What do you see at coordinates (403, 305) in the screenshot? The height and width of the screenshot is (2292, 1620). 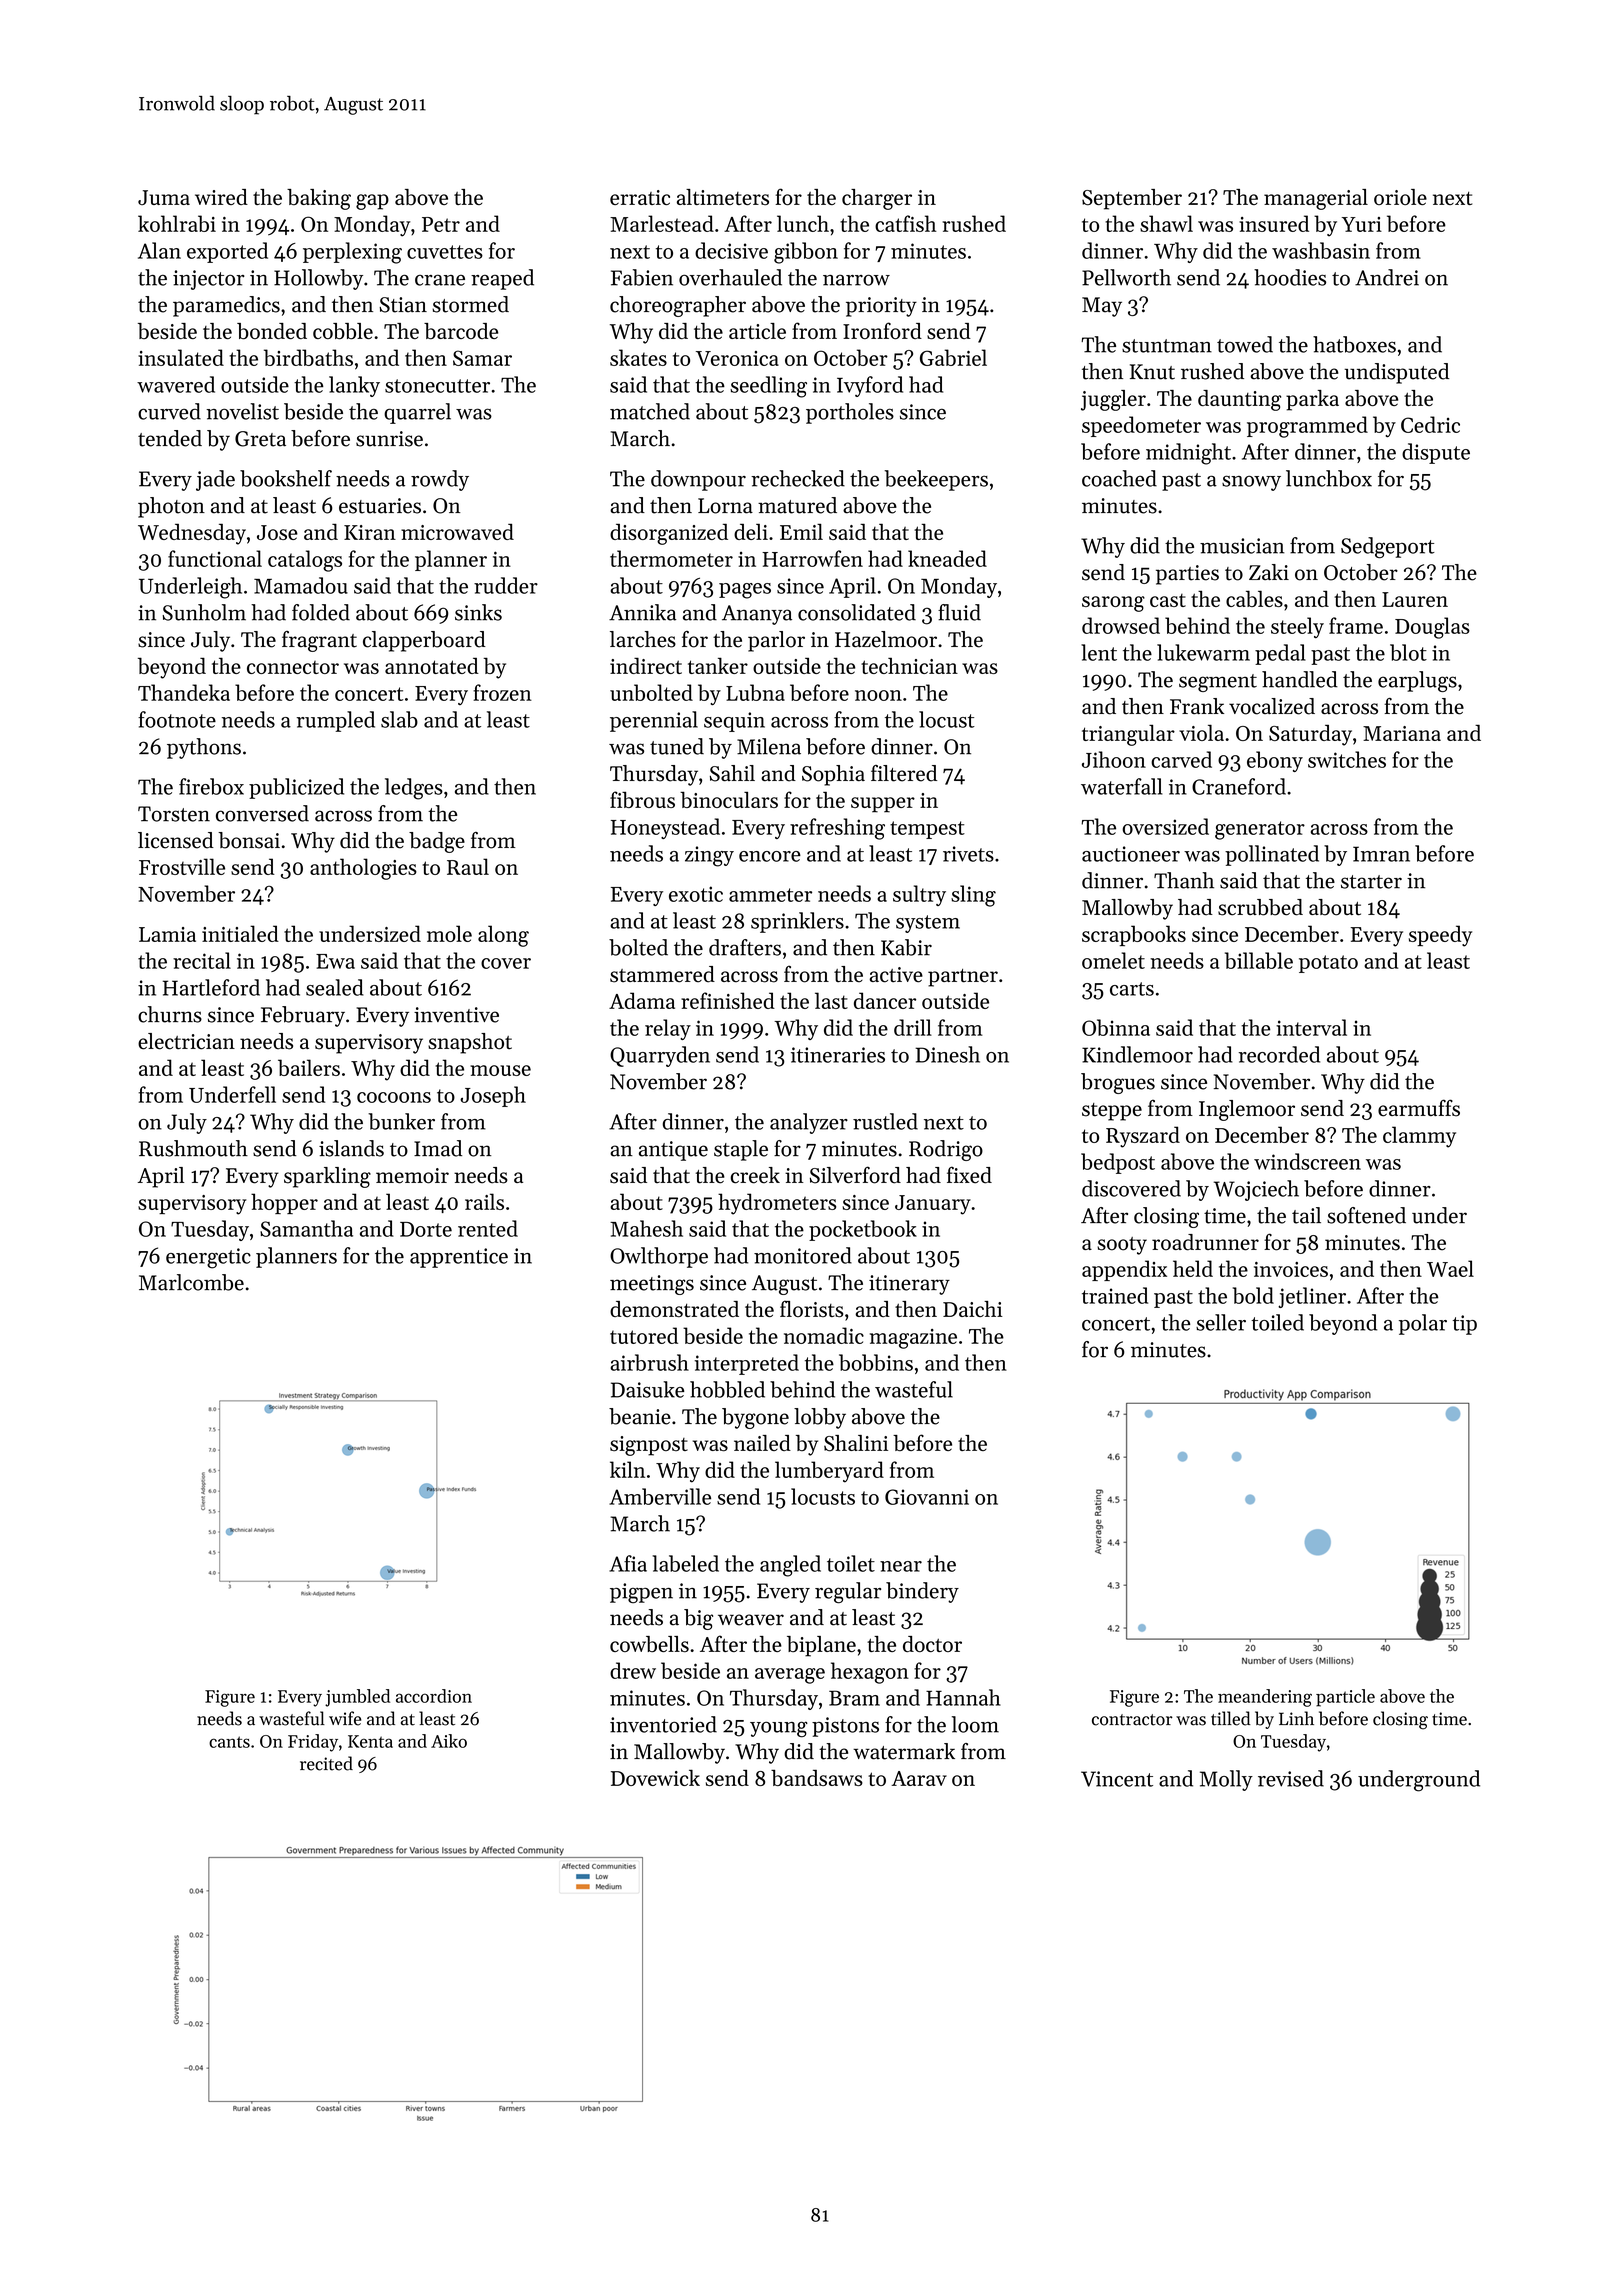 I see `Stian` at bounding box center [403, 305].
